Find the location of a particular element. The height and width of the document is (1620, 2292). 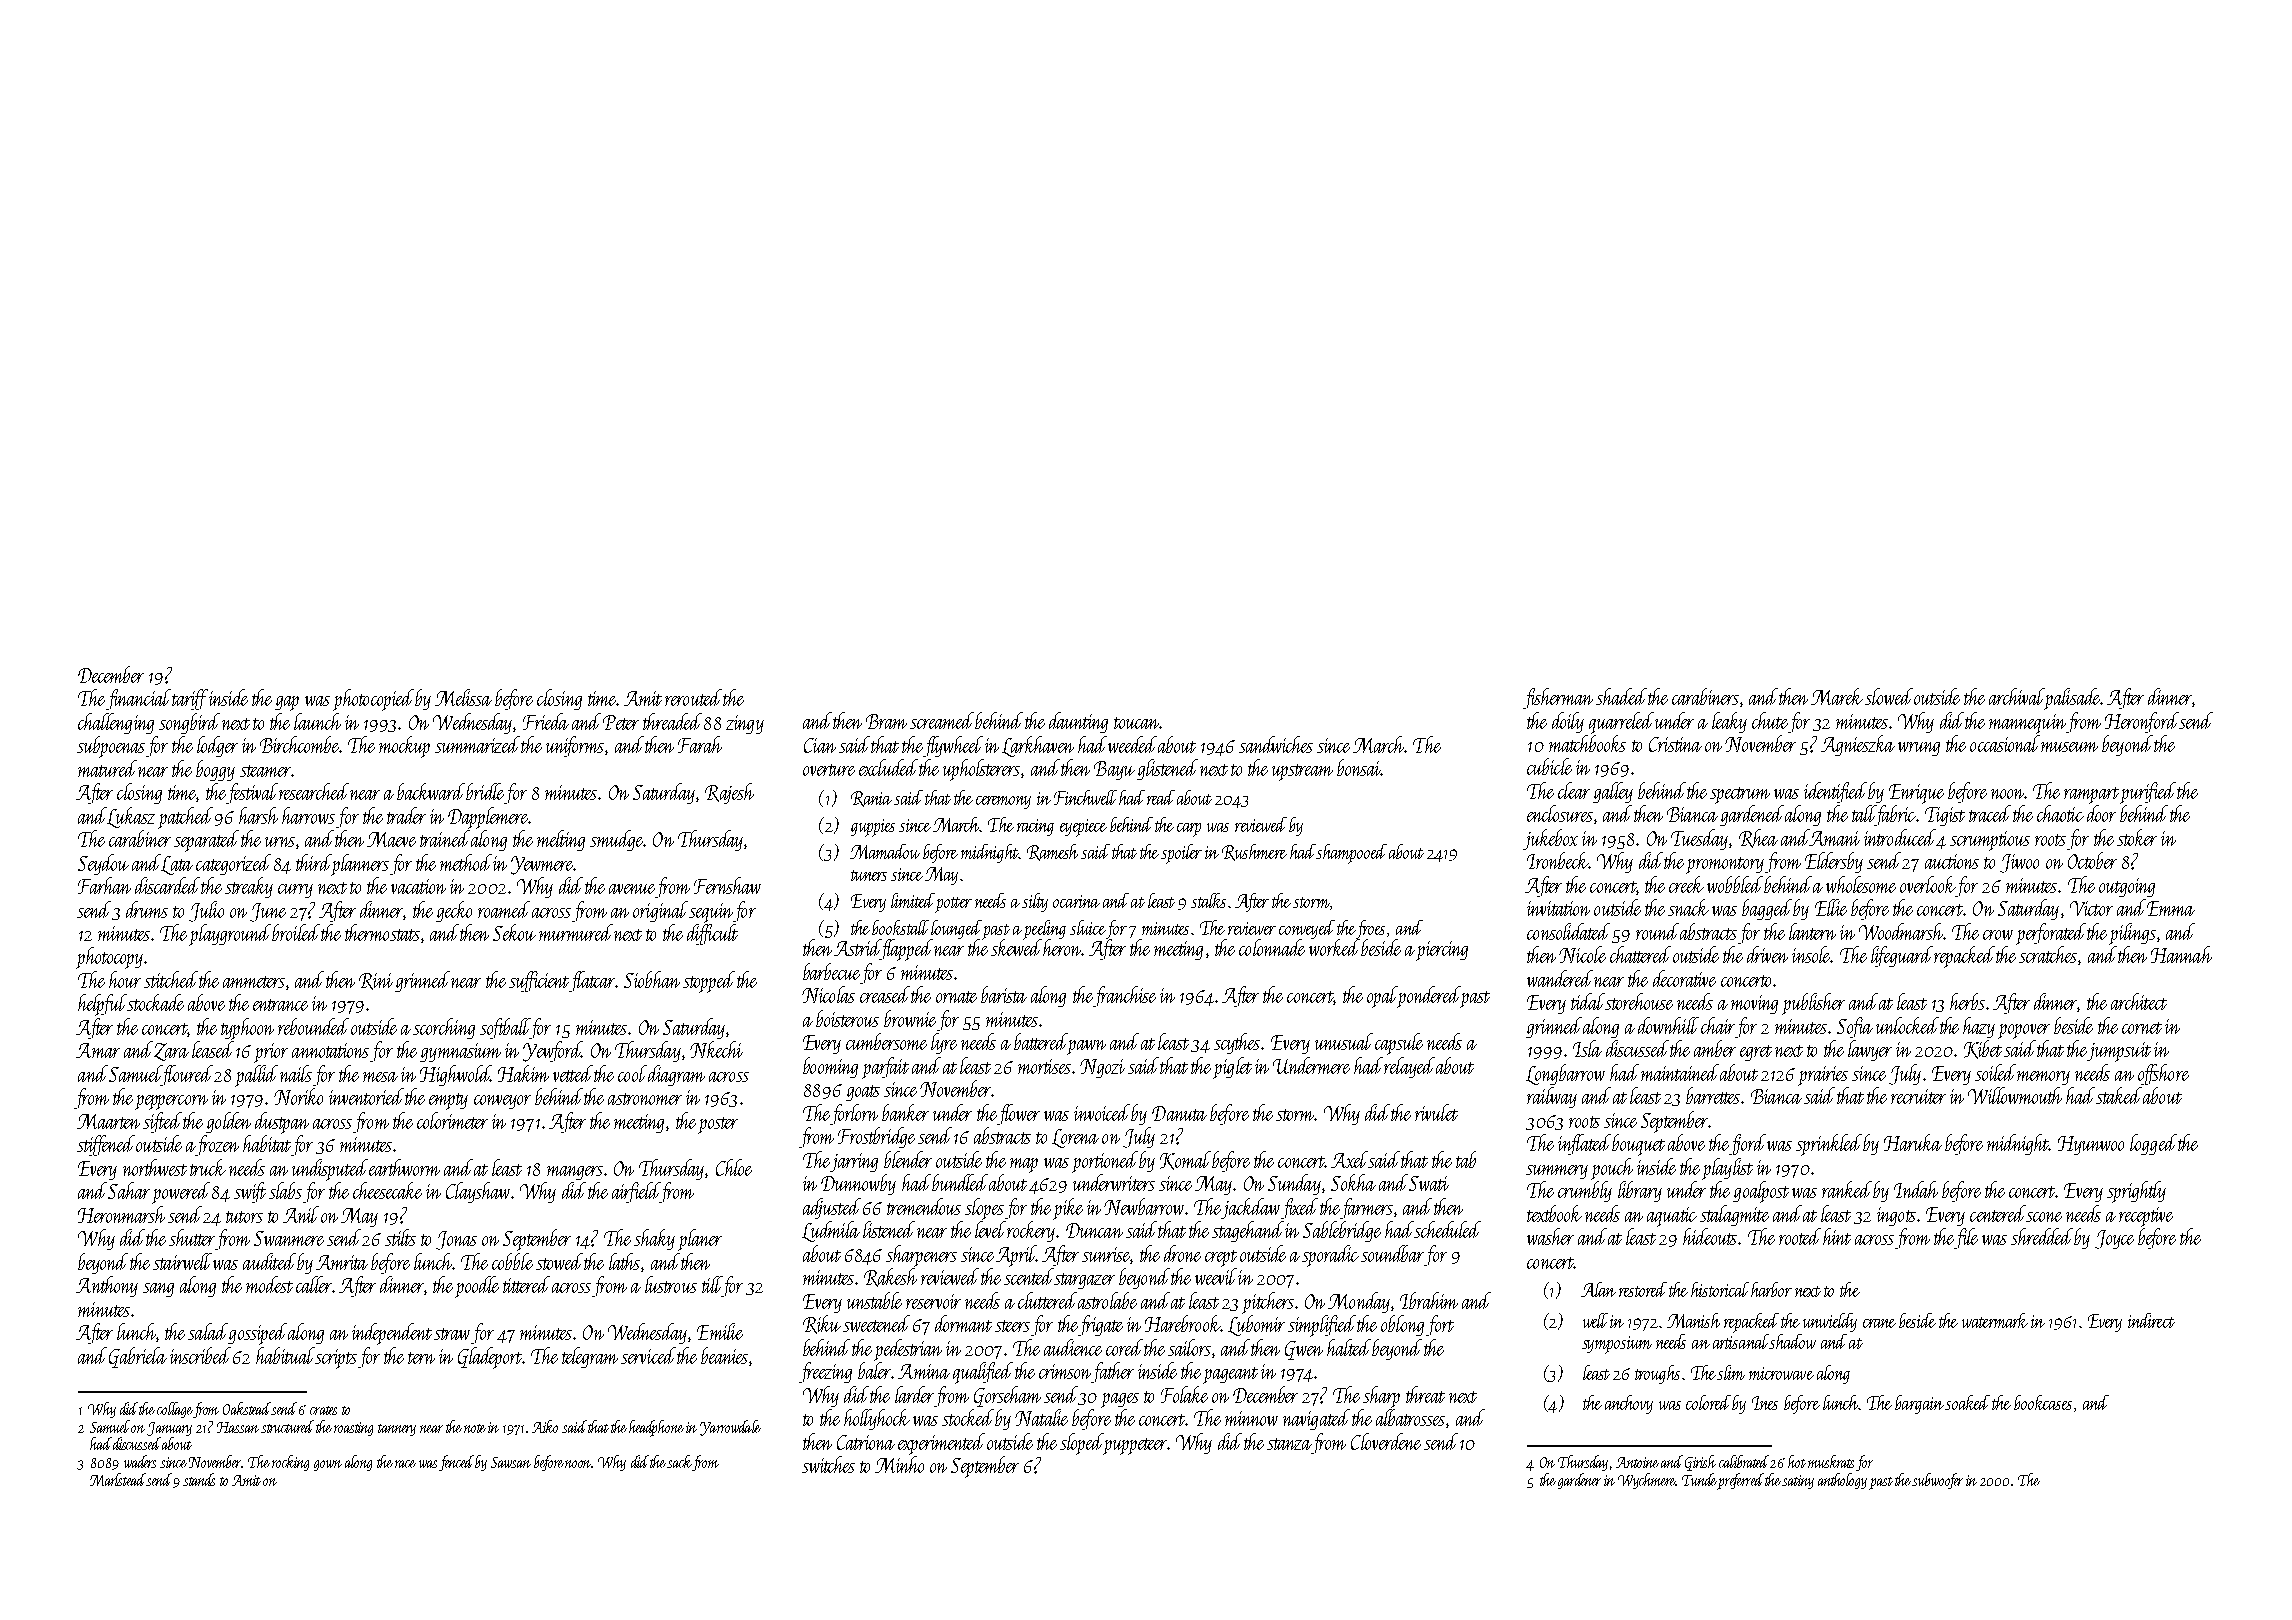

Melissa is located at coordinates (463, 697).
